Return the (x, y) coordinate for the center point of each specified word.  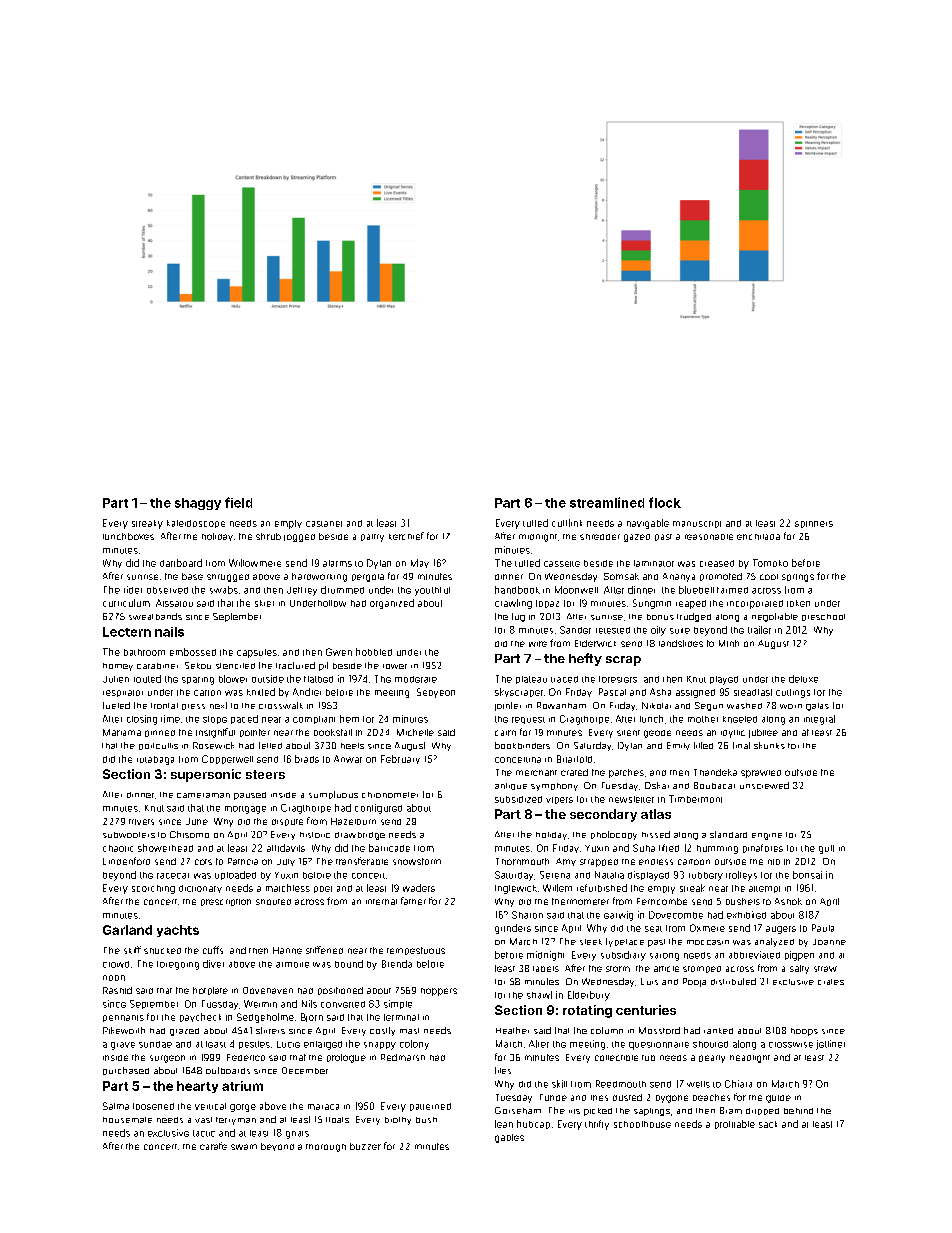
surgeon (167, 1059)
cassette (562, 564)
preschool (823, 617)
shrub (268, 536)
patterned (430, 1107)
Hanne (287, 950)
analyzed (774, 942)
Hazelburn (353, 821)
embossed (193, 652)
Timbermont (695, 799)
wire (538, 644)
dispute (287, 822)
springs (798, 578)
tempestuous (416, 951)
